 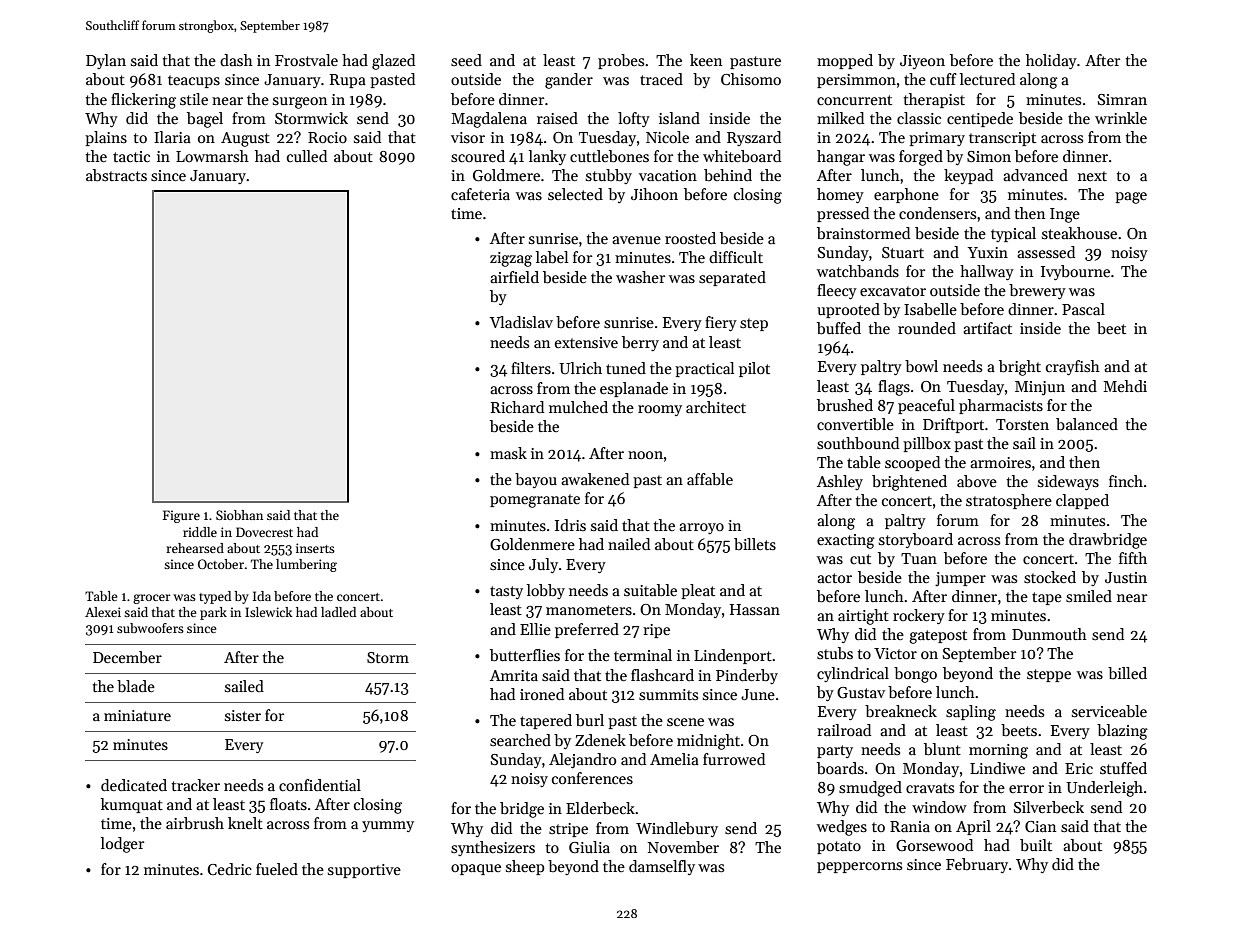 I want to click on traced, so click(x=661, y=79).
